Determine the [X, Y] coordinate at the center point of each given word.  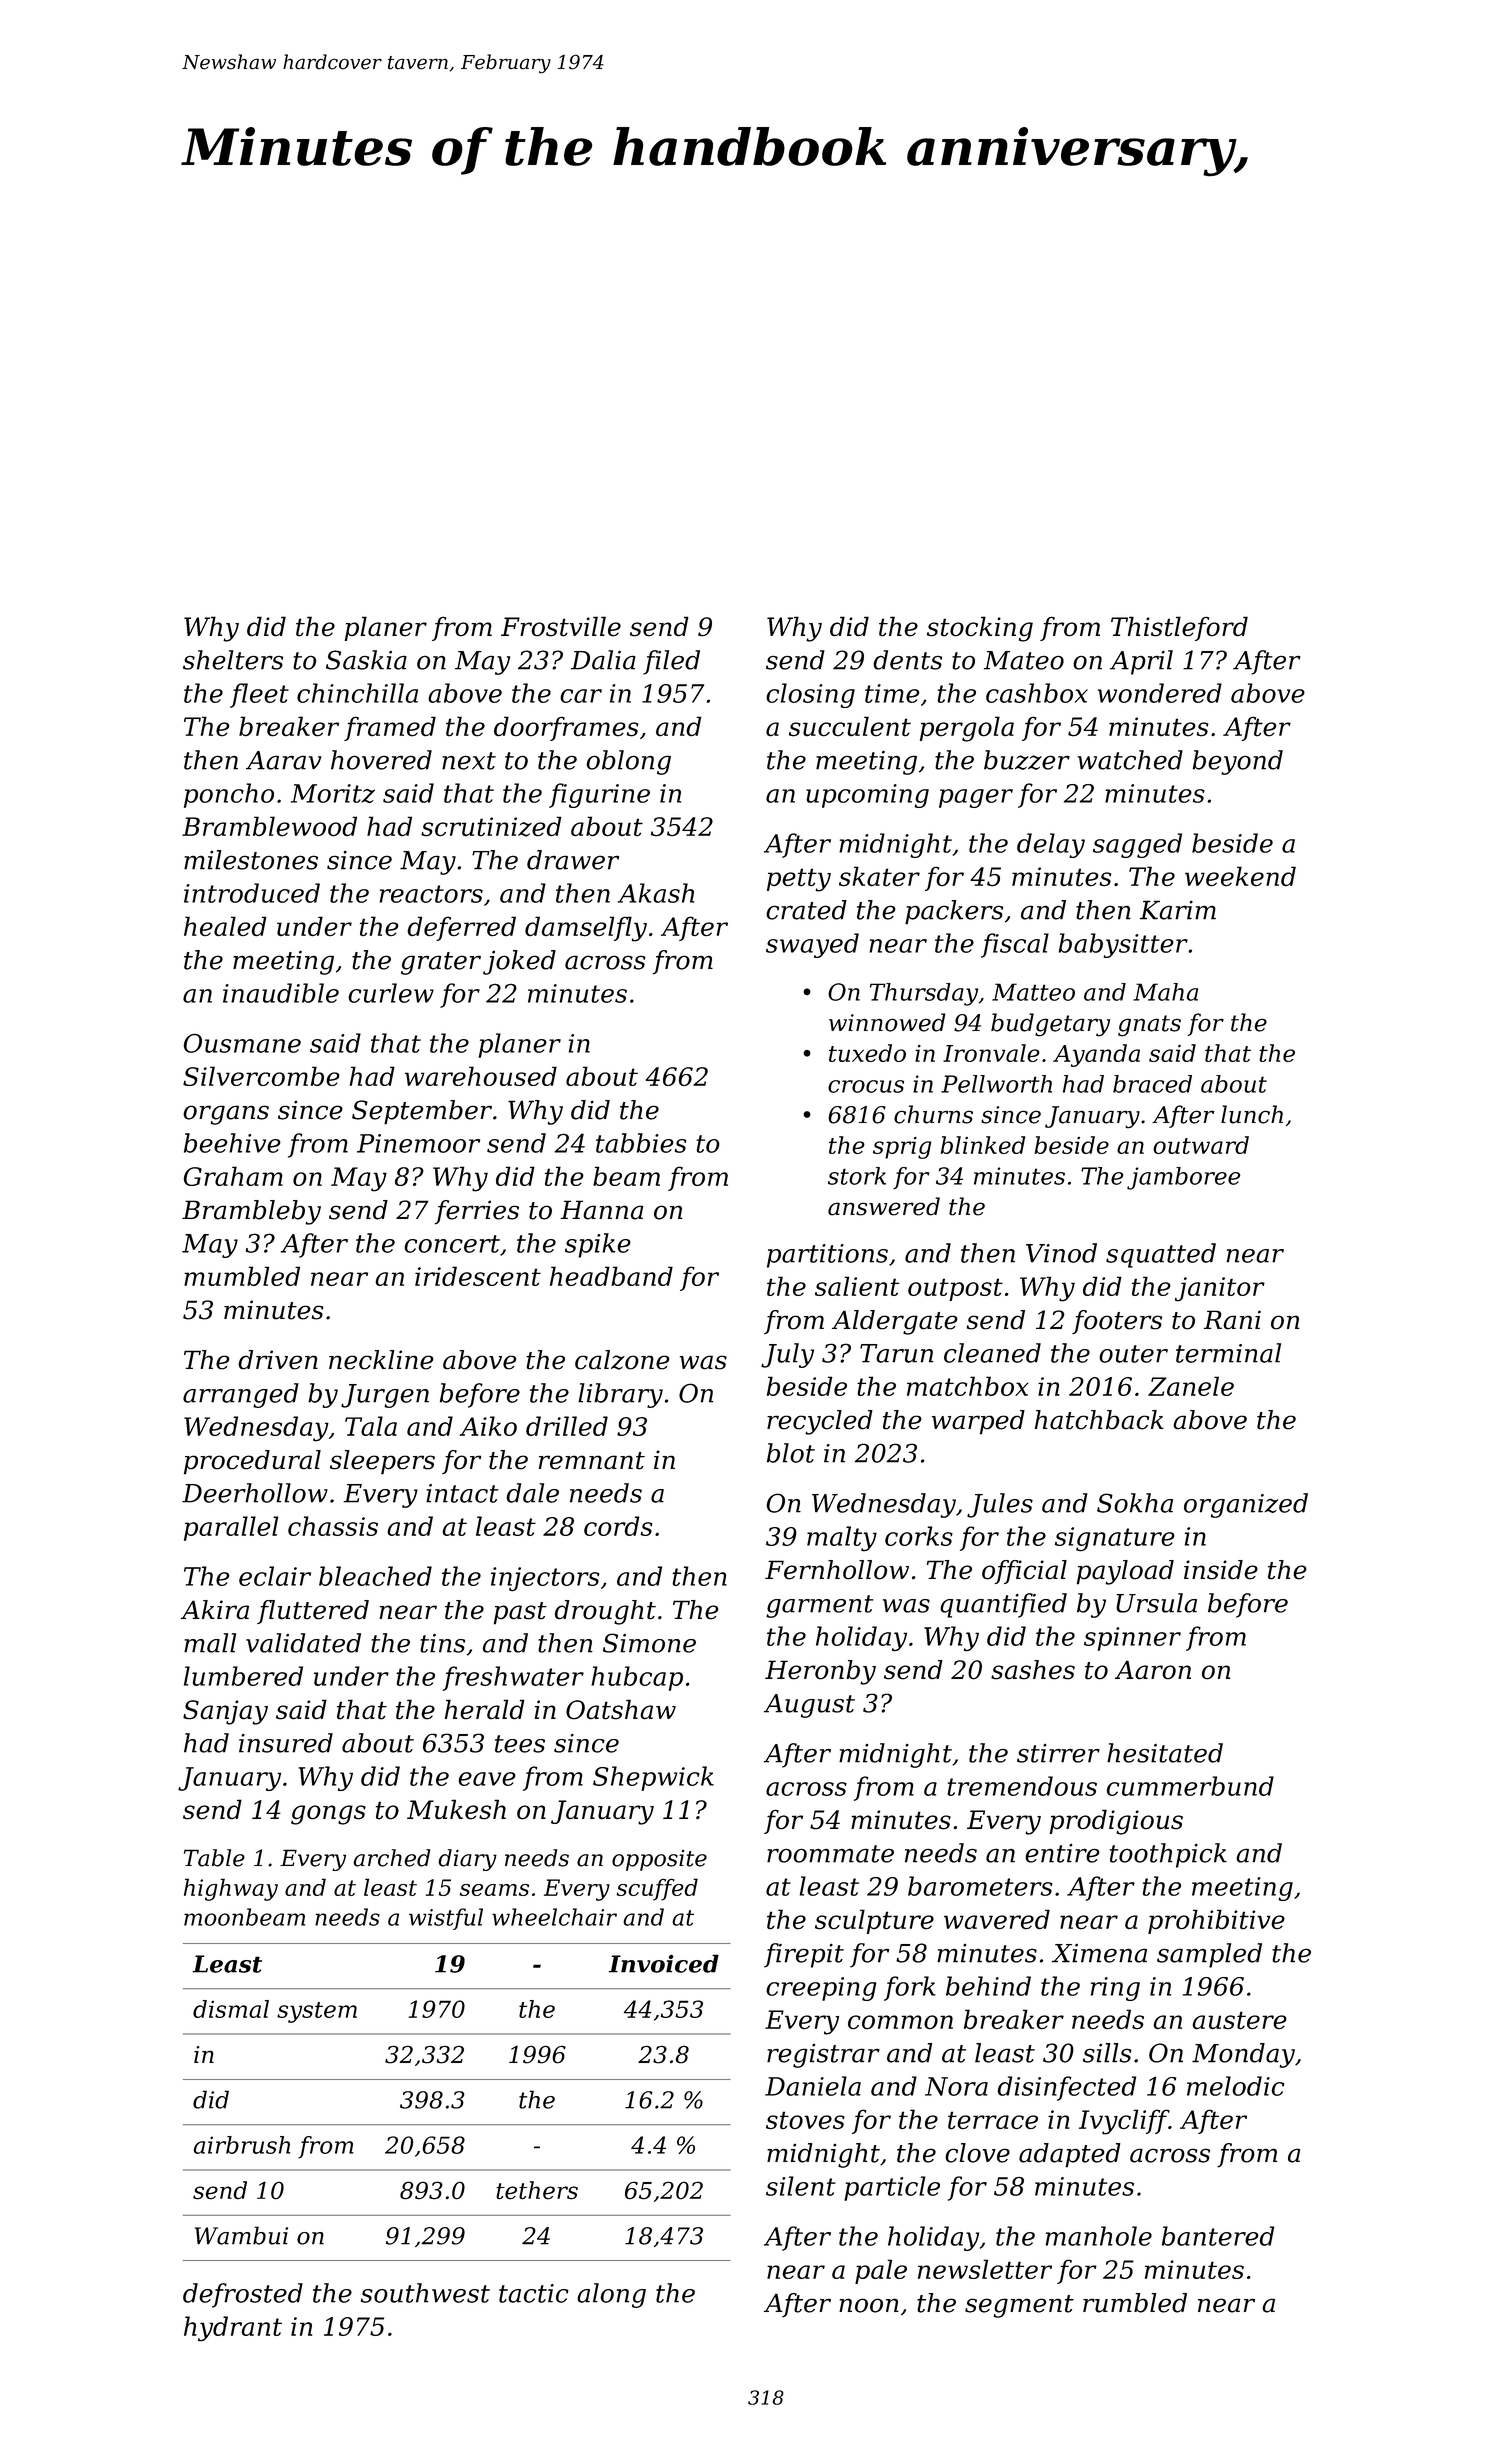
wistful [446, 1919]
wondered [1160, 693]
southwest [425, 2293]
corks [919, 1536]
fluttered [313, 1612]
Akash [656, 893]
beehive [232, 1143]
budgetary [1050, 1025]
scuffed [657, 1889]
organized [1246, 1505]
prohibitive [1216, 1921]
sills [1107, 2053]
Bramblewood [269, 826]
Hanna [601, 1210]
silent [801, 2186]
